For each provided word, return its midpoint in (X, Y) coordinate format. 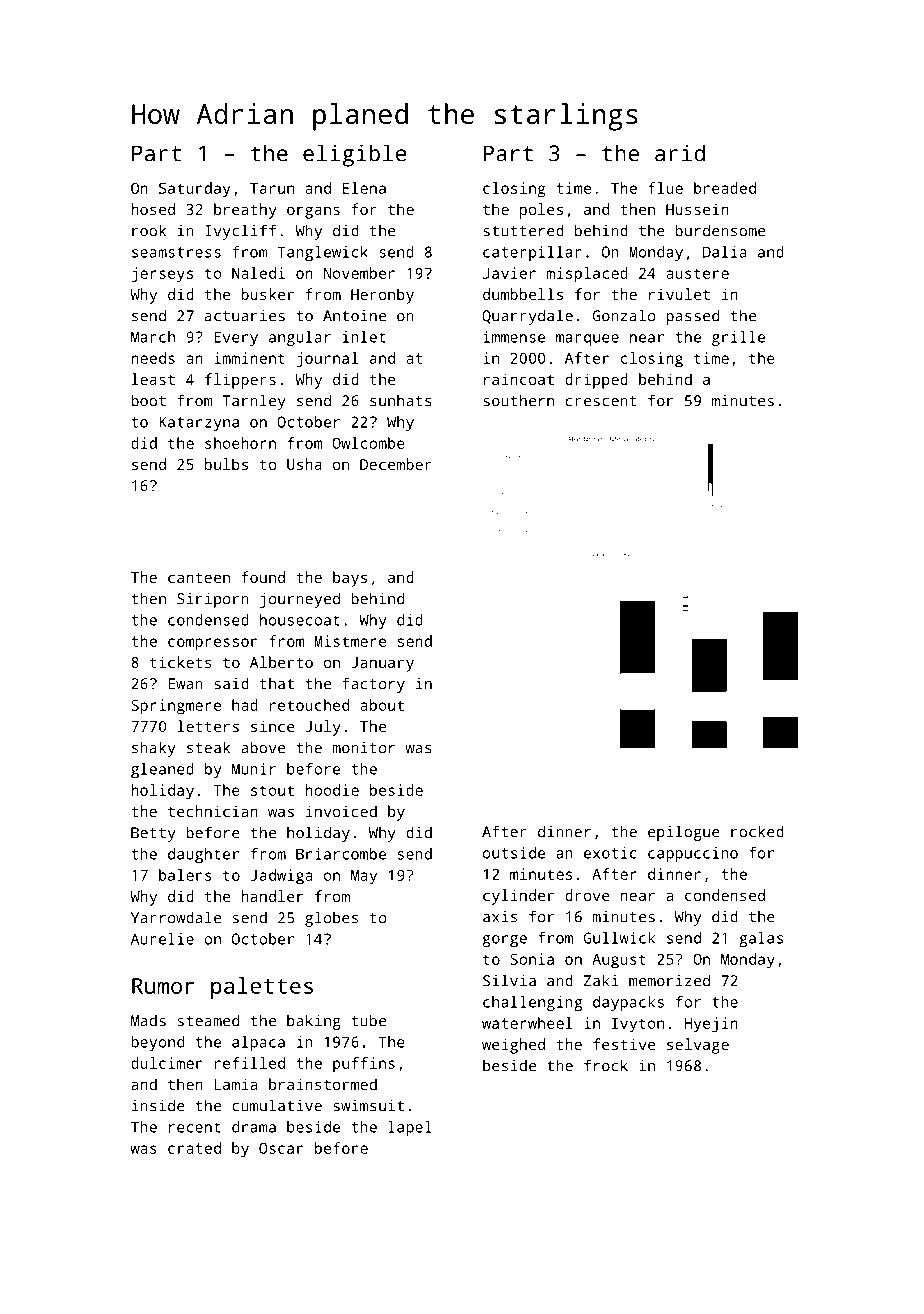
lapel (410, 1128)
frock (606, 1065)
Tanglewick (323, 253)
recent (195, 1127)
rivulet (679, 294)
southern (518, 400)
